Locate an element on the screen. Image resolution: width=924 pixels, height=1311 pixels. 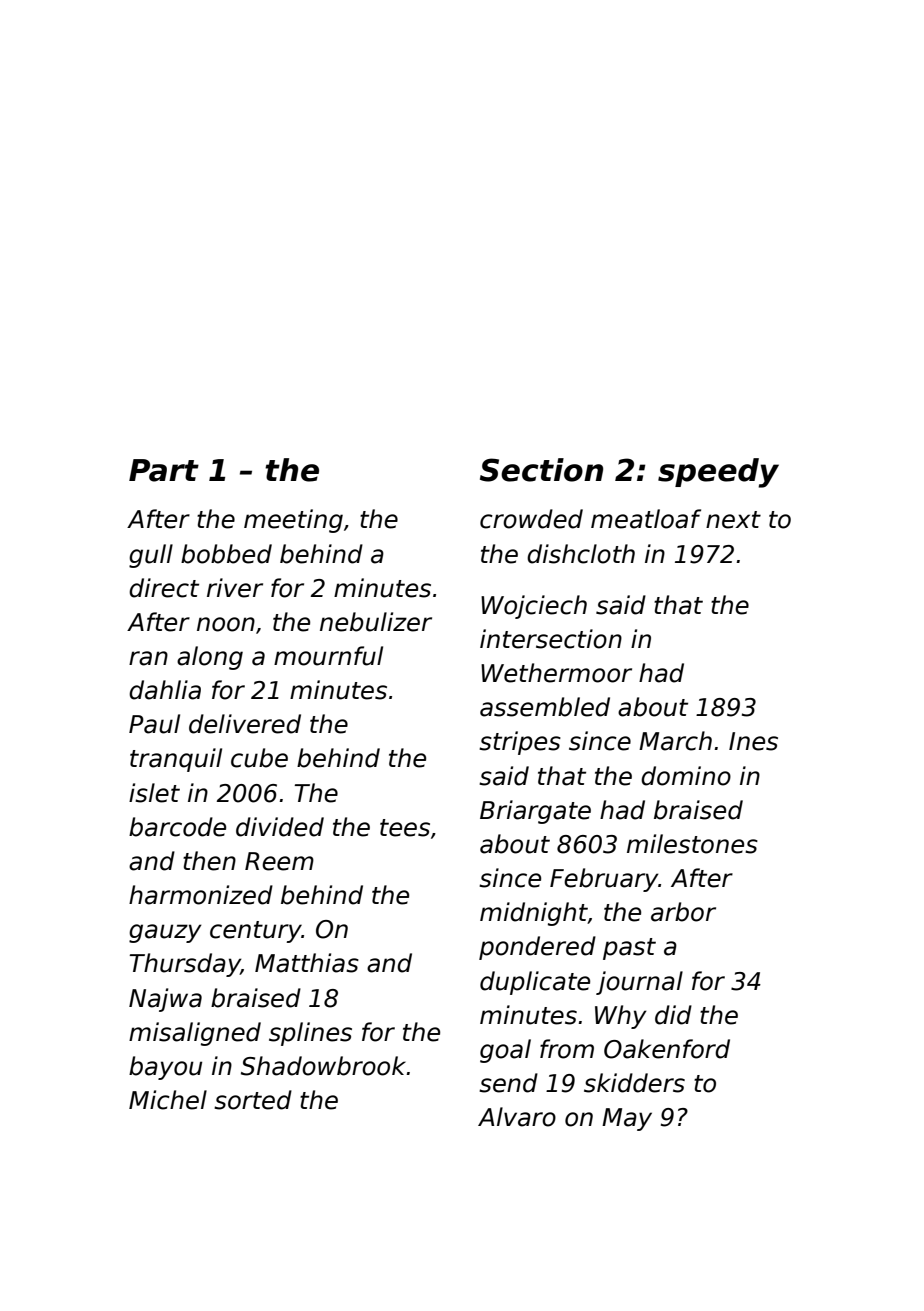
bayou is located at coordinates (165, 1068).
